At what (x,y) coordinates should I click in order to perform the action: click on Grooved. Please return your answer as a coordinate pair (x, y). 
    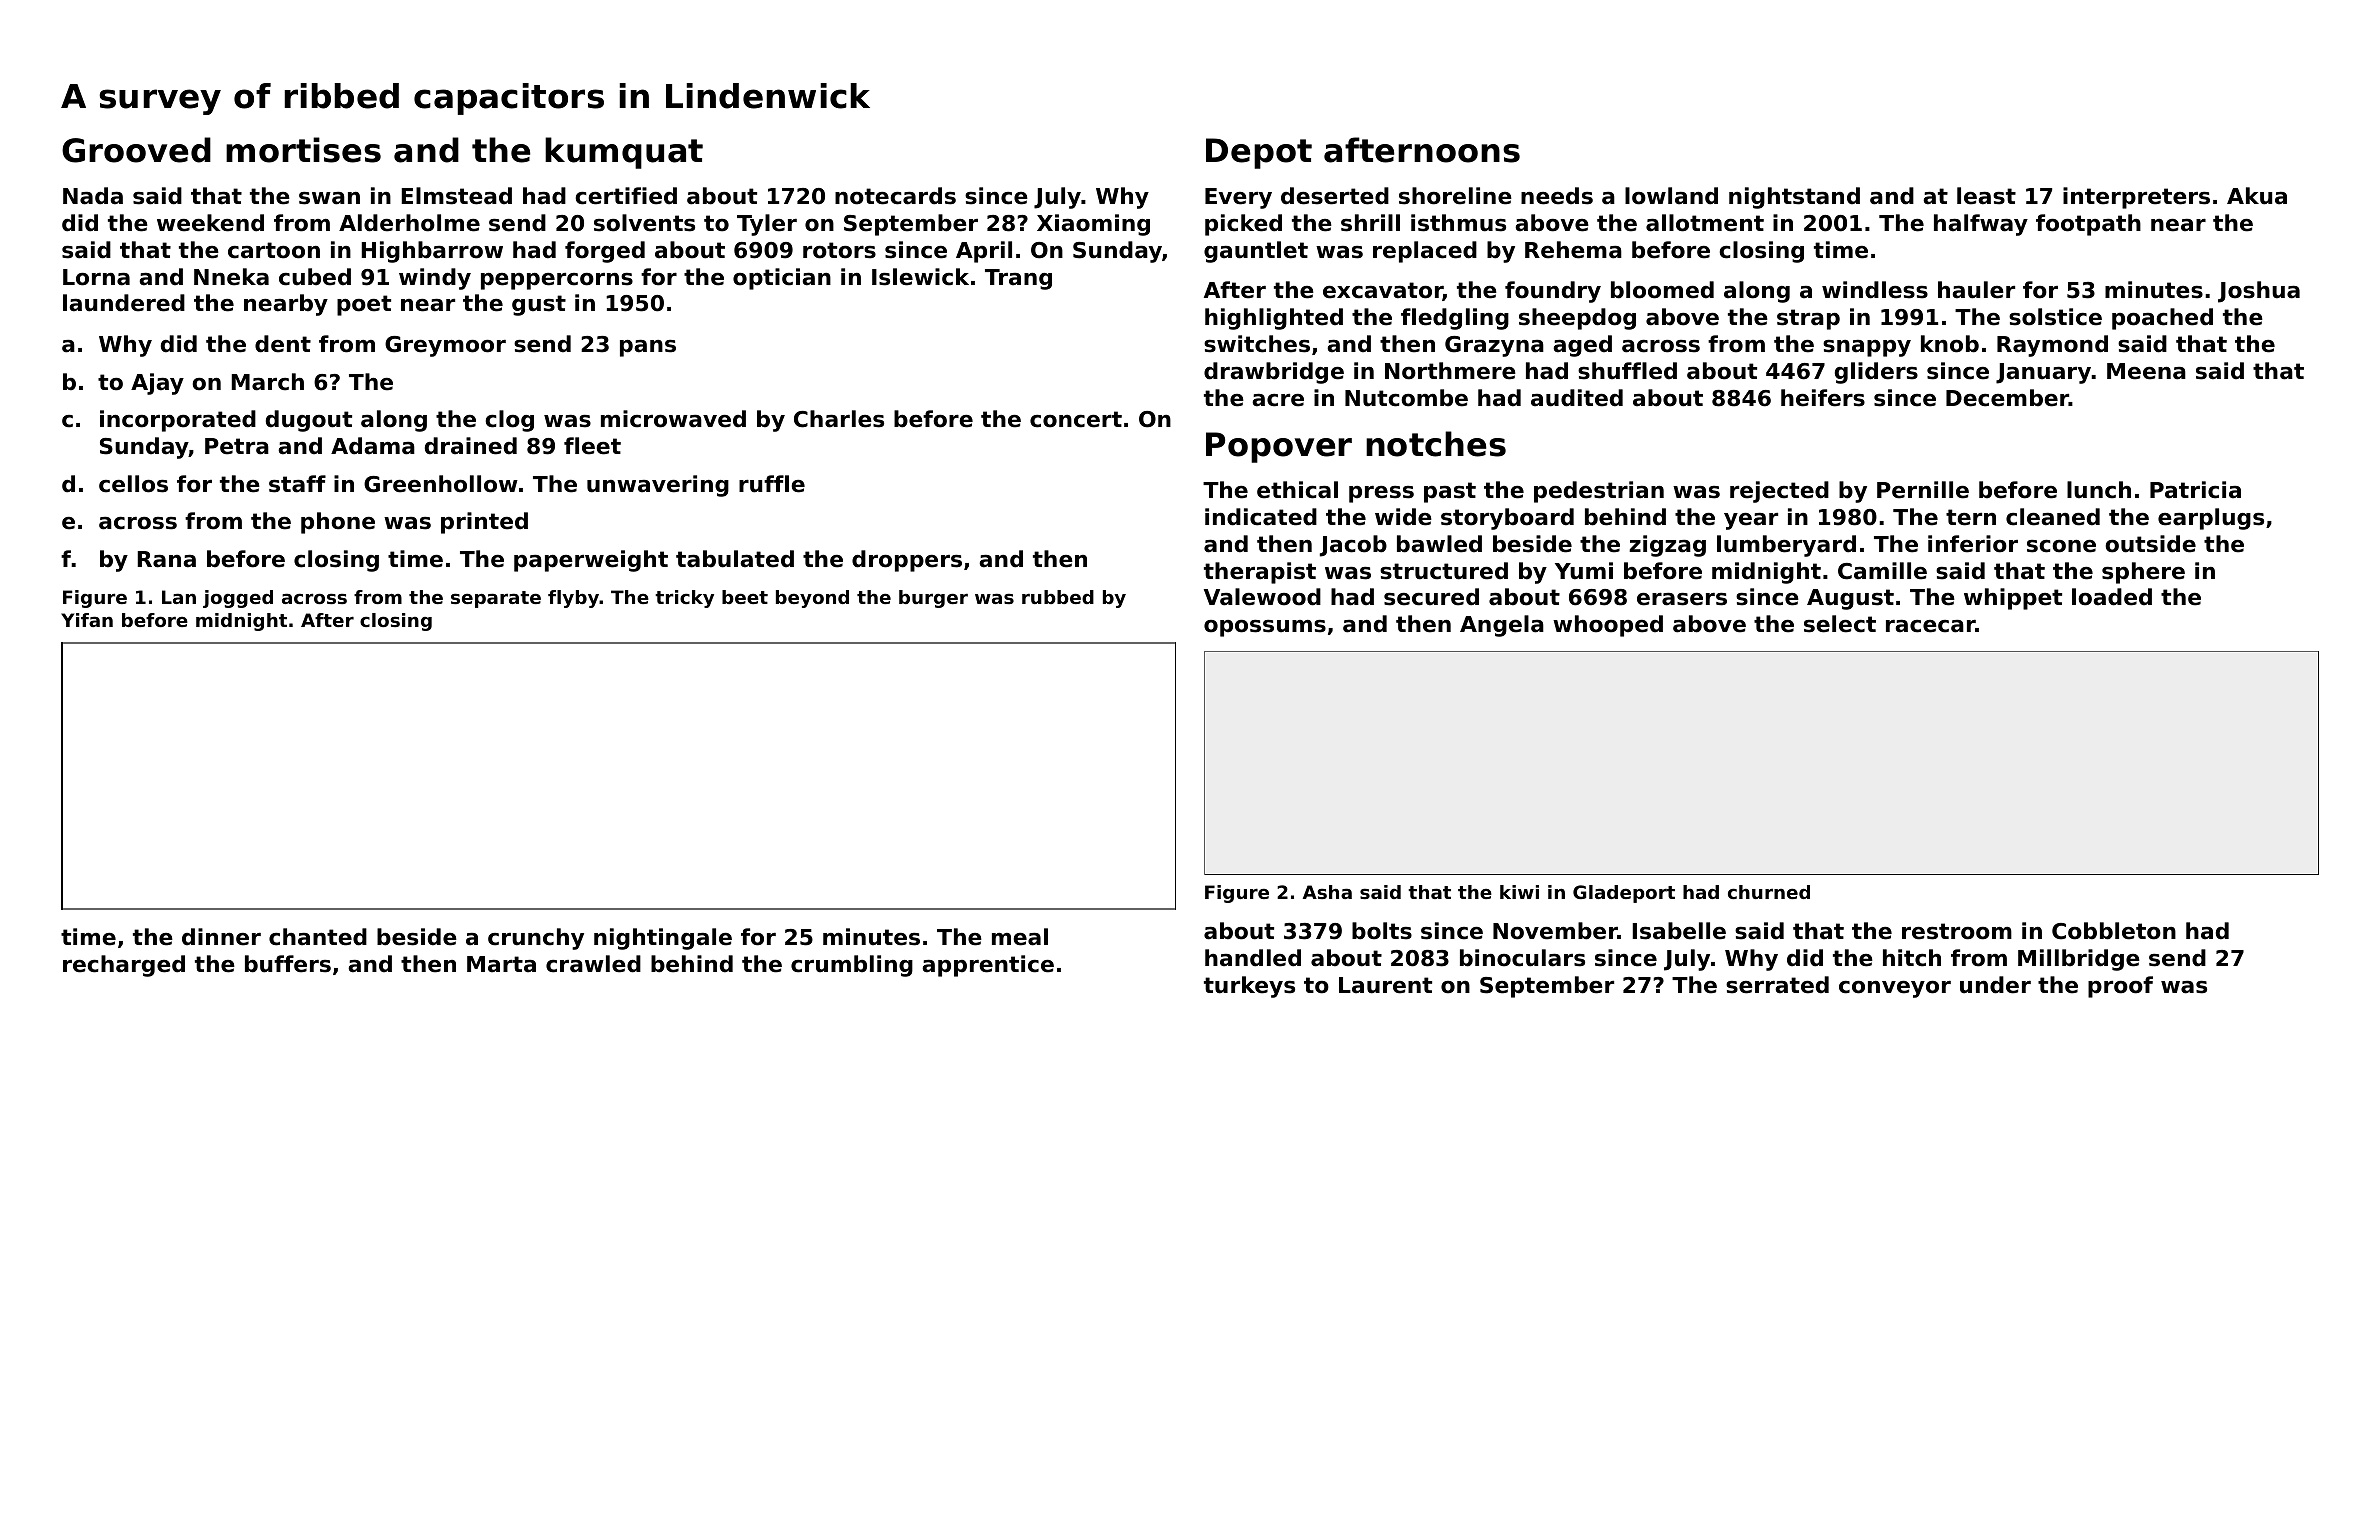
    Looking at the image, I should click on (136, 150).
